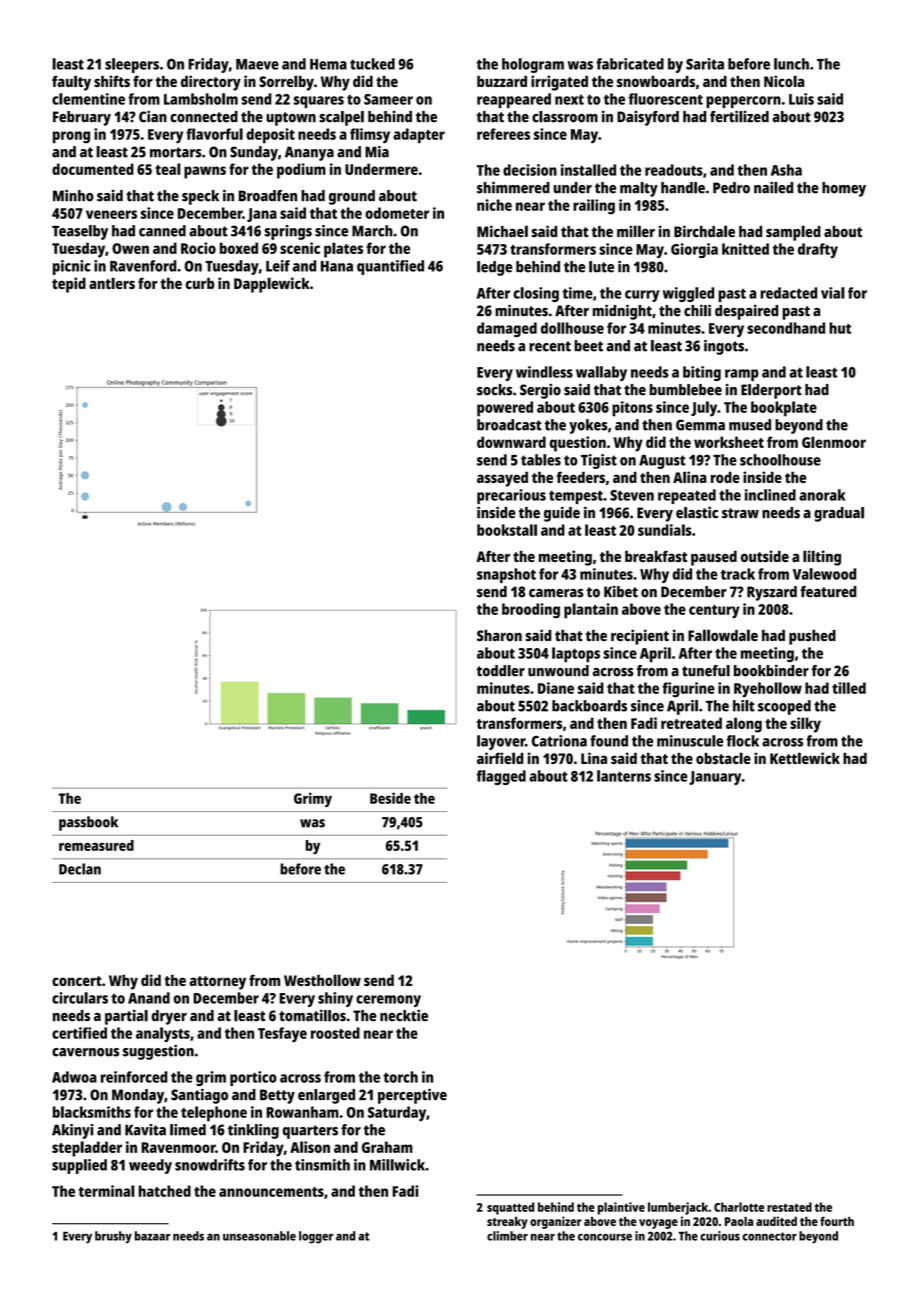 This page has width=924, height=1308. Describe the element at coordinates (165, 1191) in the page. I see `hatched` at that location.
